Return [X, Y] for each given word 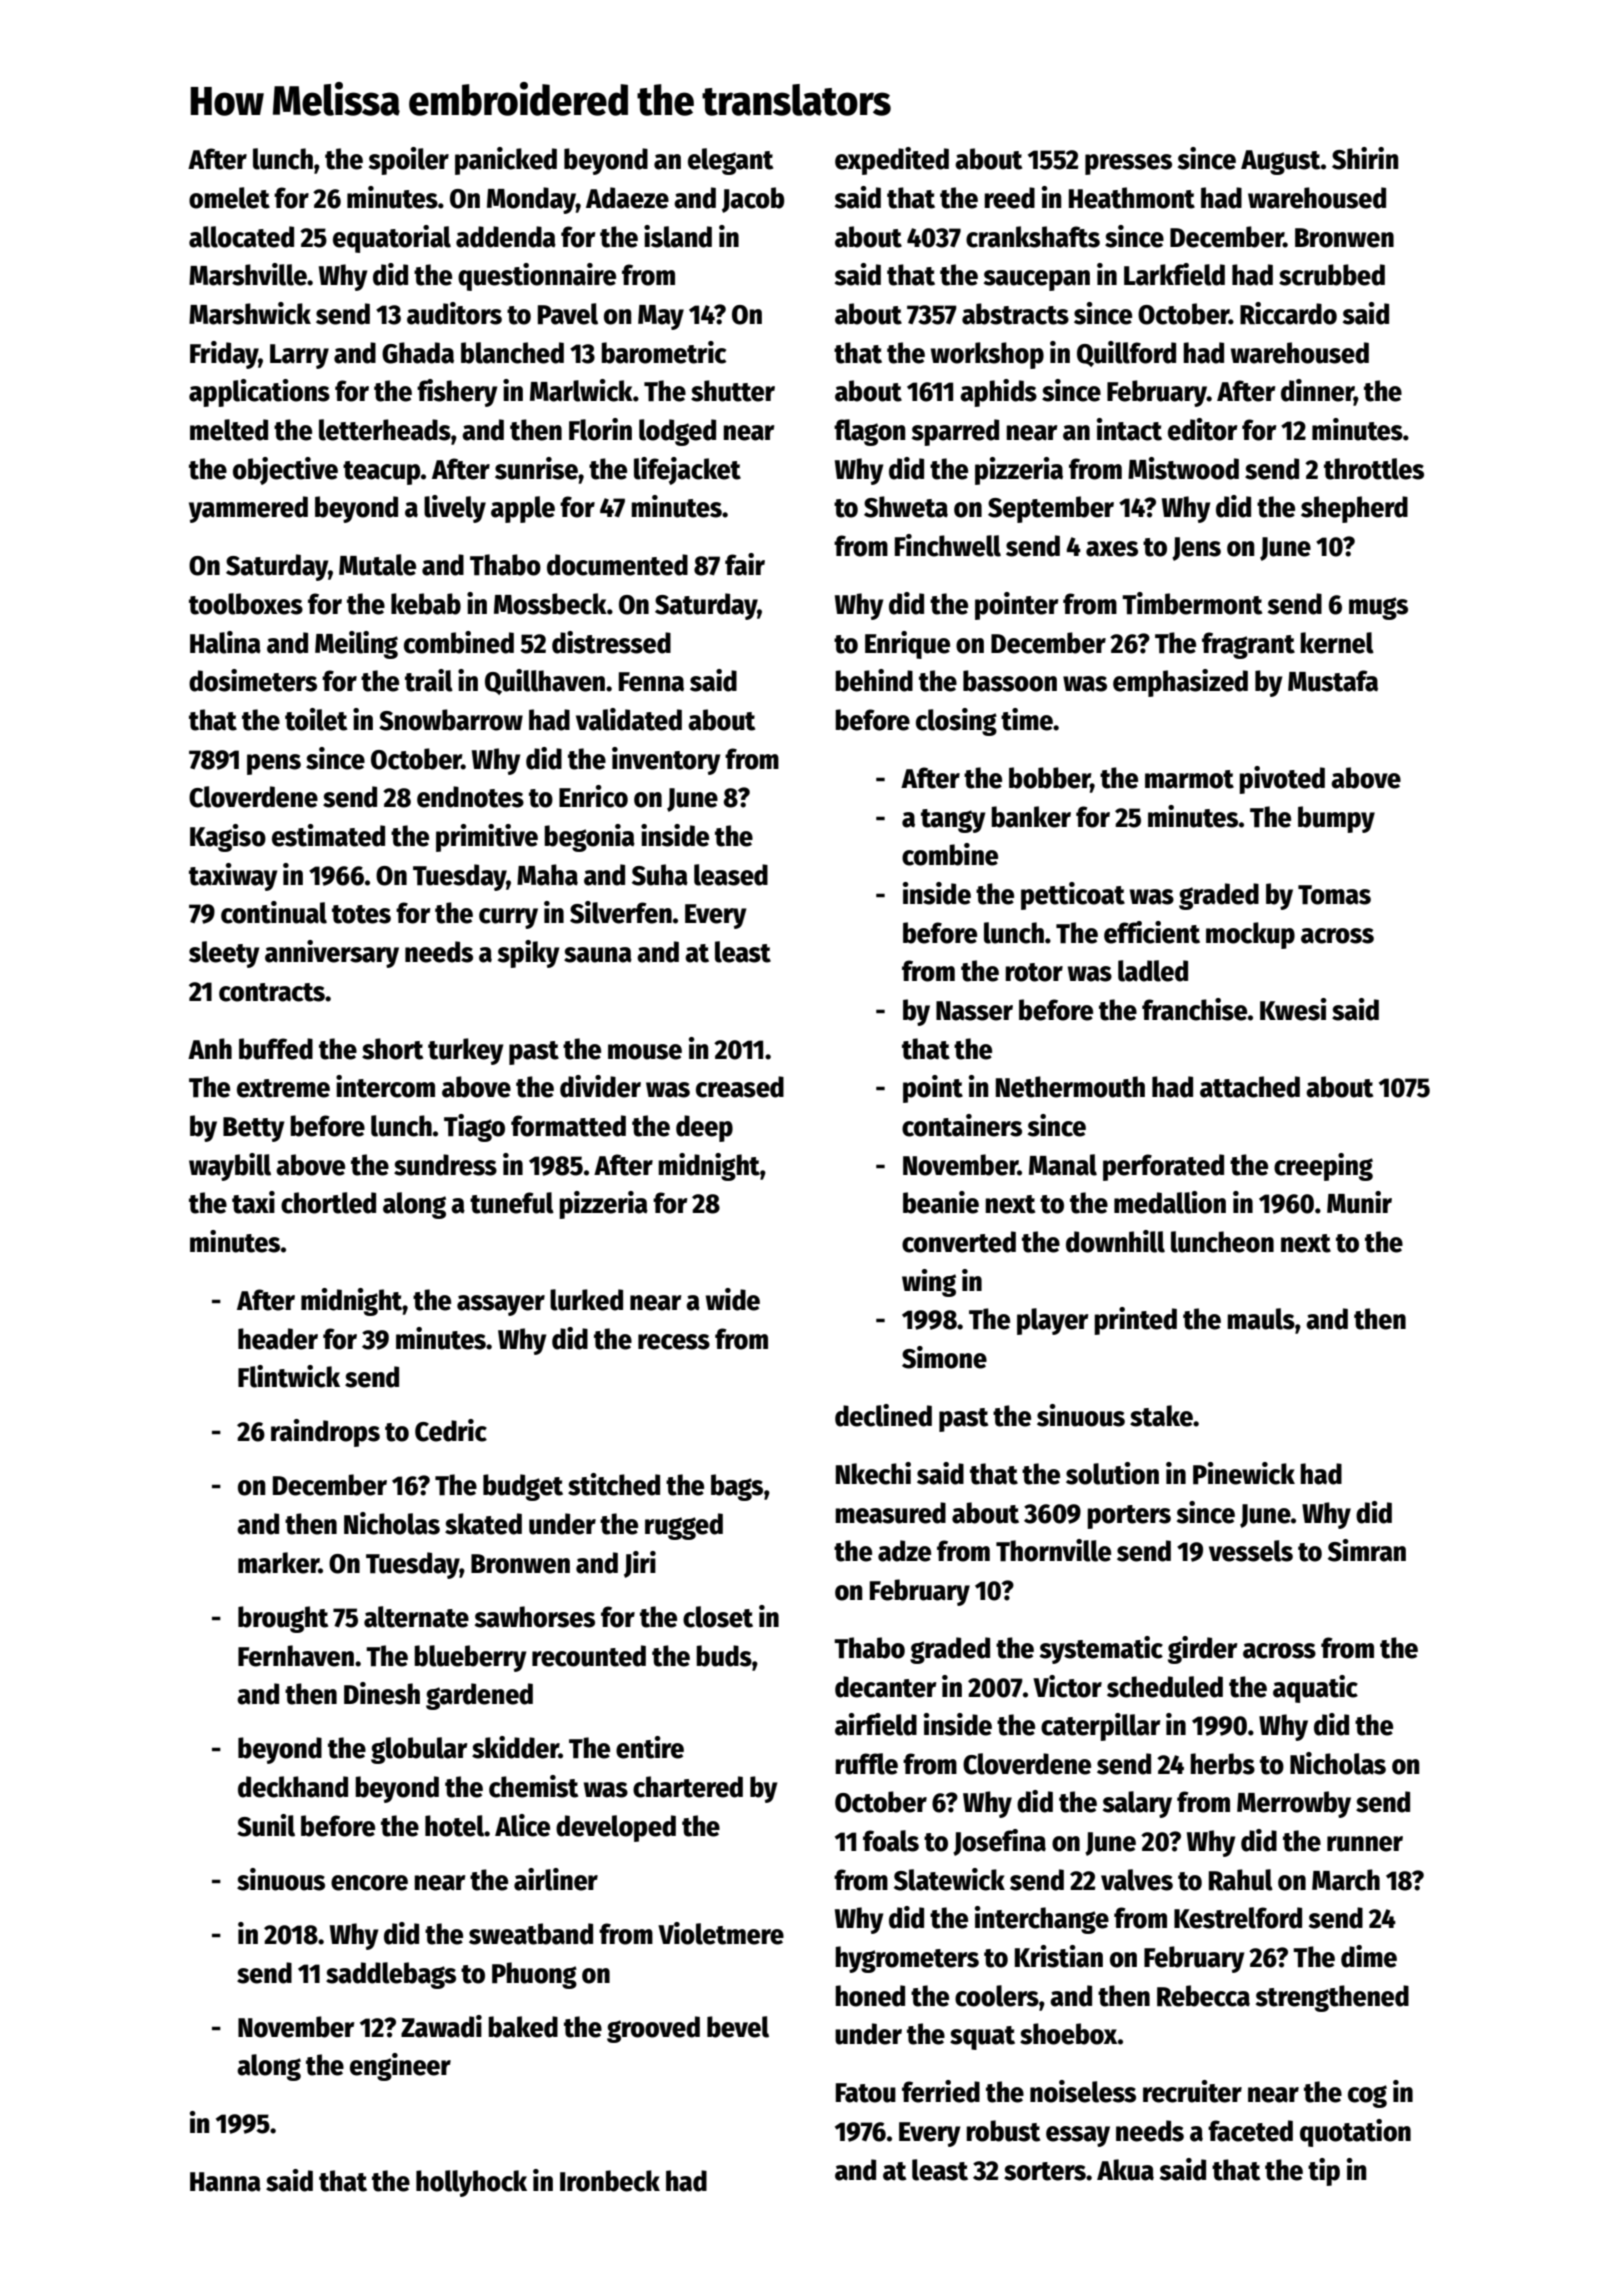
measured [890, 1513]
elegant [730, 161]
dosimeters [253, 680]
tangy [953, 821]
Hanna [225, 2182]
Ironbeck [610, 2181]
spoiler [409, 161]
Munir [1359, 1202]
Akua [1125, 2170]
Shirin [1365, 158]
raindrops [325, 1433]
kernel [1337, 643]
